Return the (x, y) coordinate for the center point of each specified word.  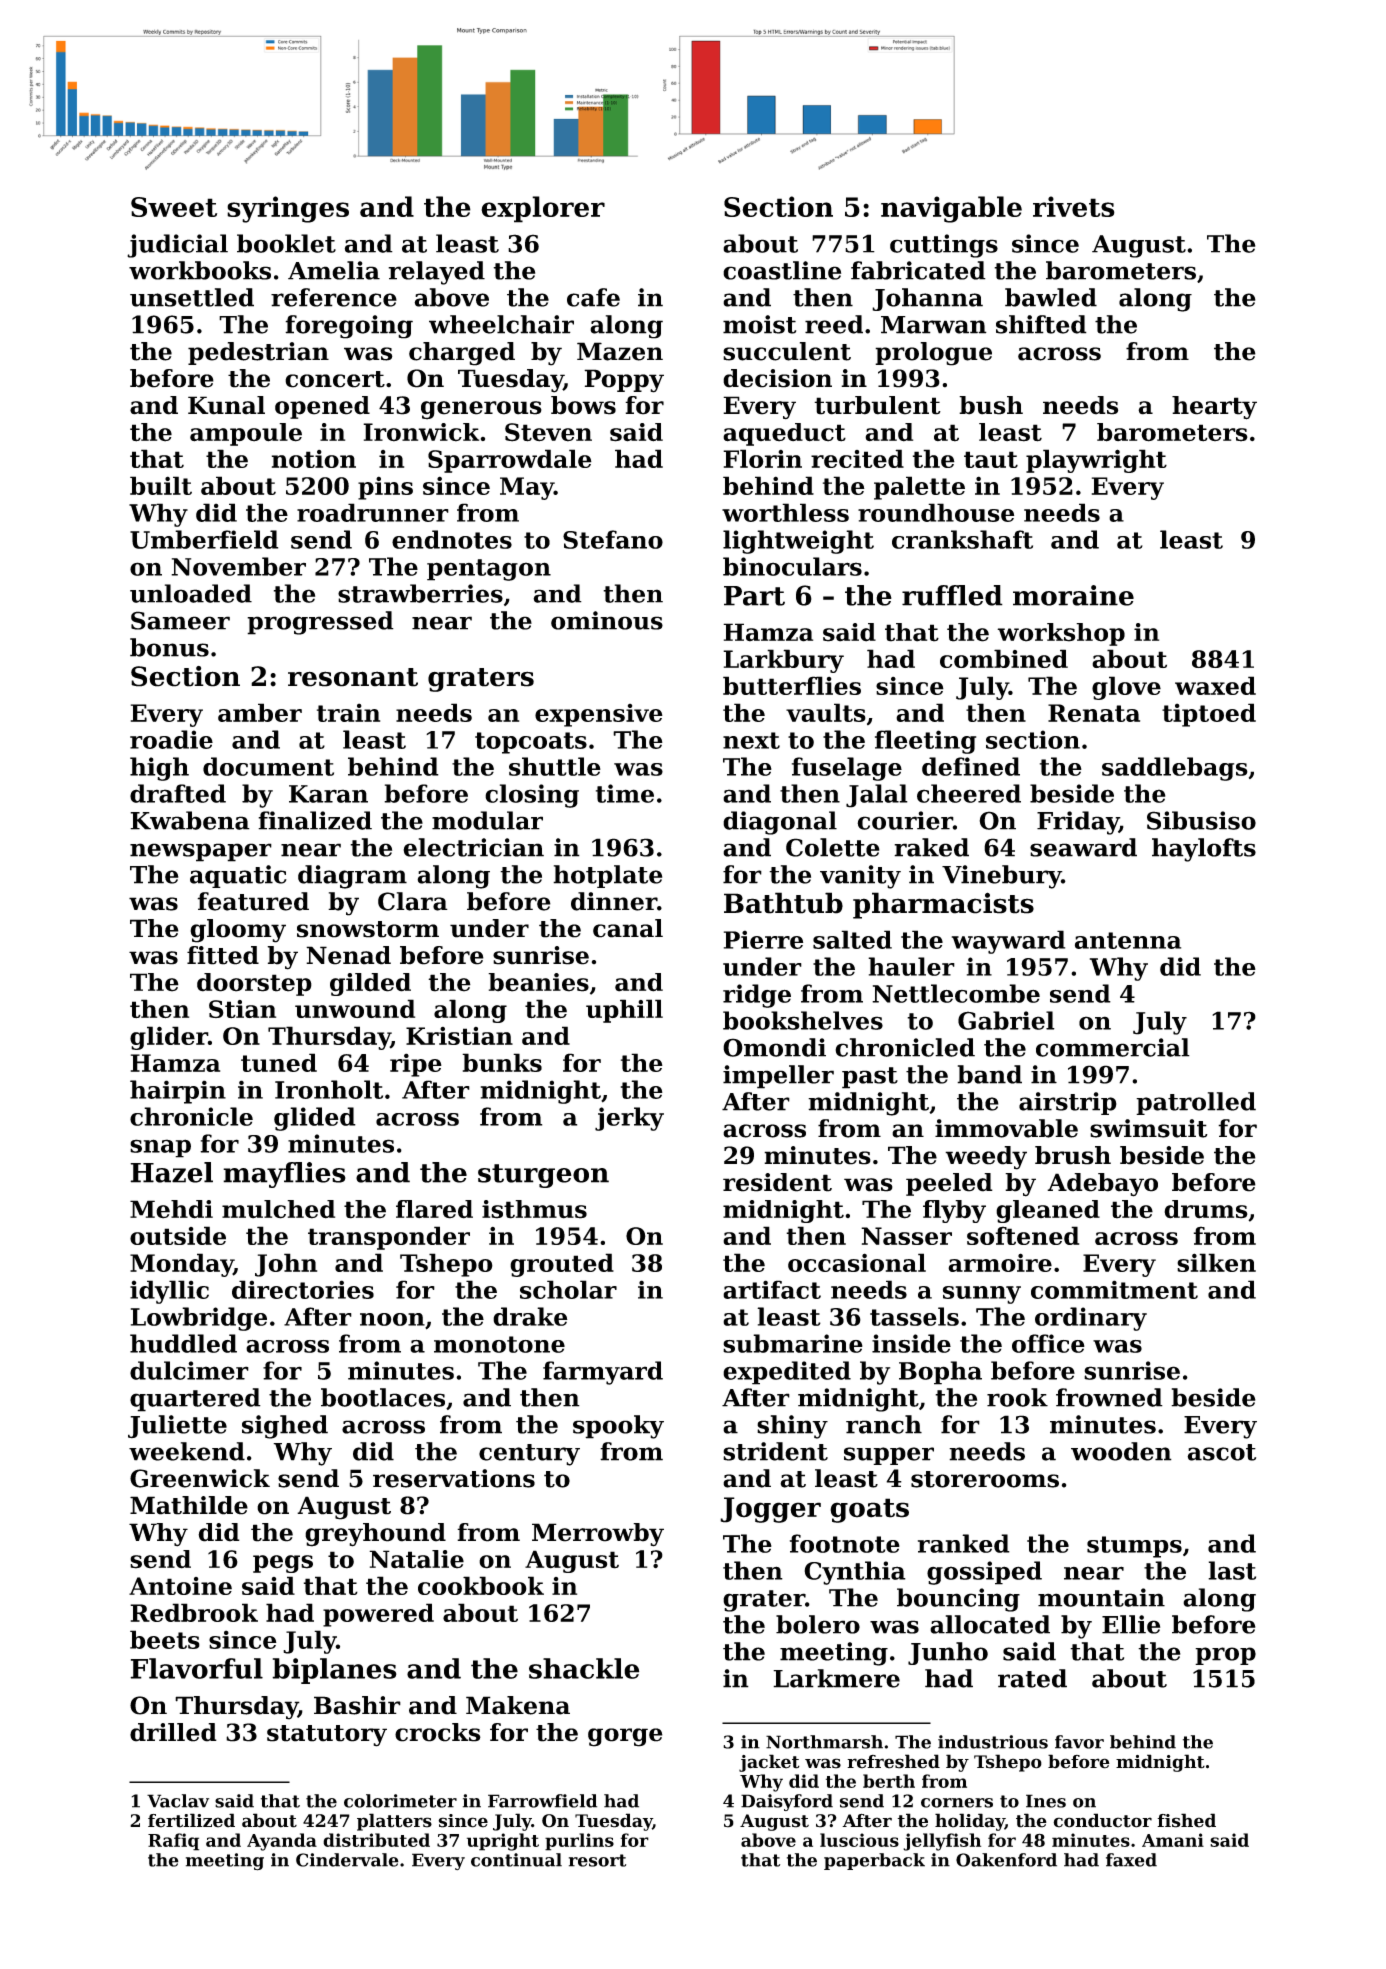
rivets (1074, 206)
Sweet (174, 207)
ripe (416, 1065)
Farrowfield (542, 1801)
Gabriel (1006, 1020)
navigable (951, 209)
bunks (502, 1062)
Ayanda (282, 1842)
